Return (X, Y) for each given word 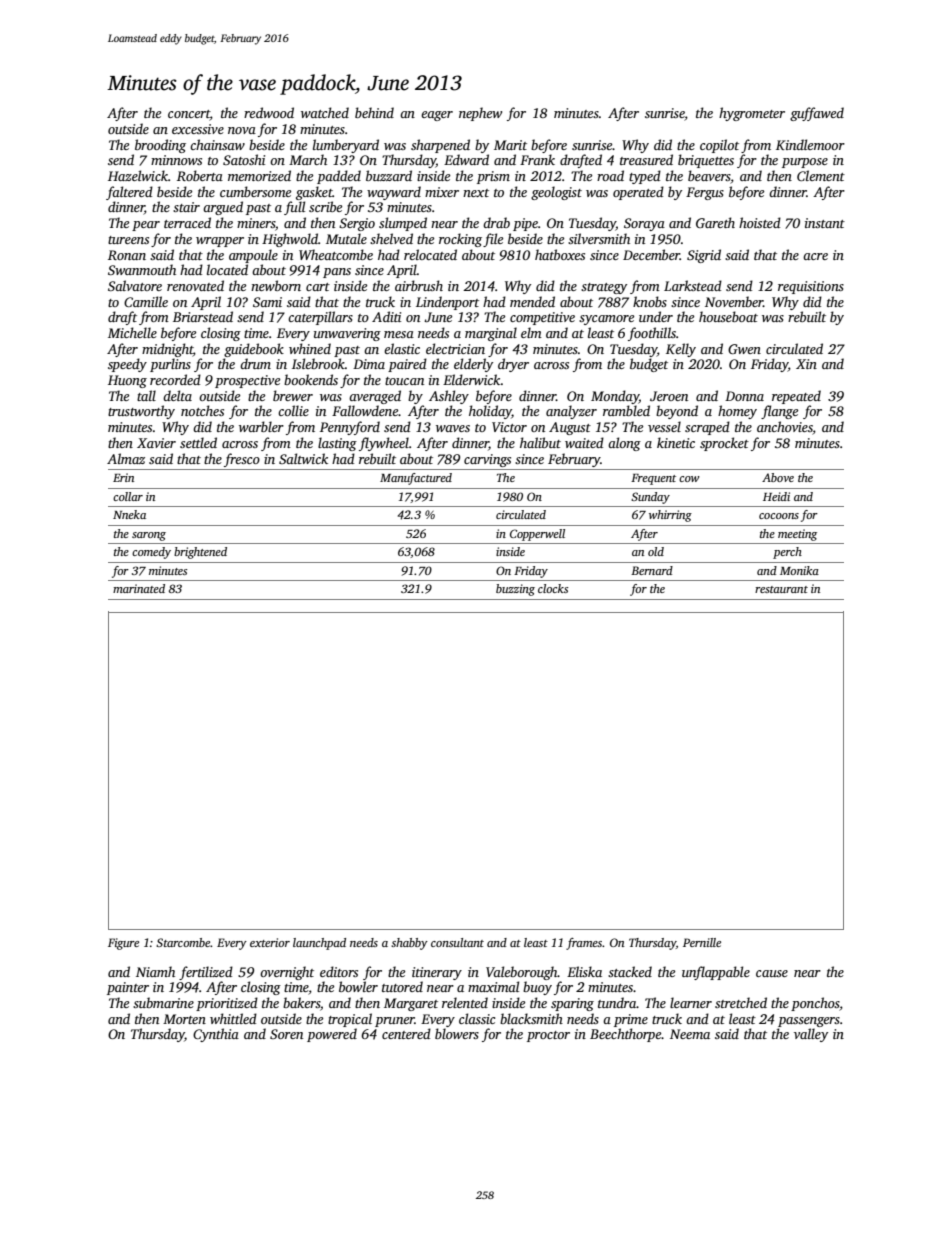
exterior (270, 942)
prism (493, 177)
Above (778, 477)
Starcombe (183, 942)
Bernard (652, 570)
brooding (160, 146)
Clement (821, 175)
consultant (457, 942)
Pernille (702, 942)
